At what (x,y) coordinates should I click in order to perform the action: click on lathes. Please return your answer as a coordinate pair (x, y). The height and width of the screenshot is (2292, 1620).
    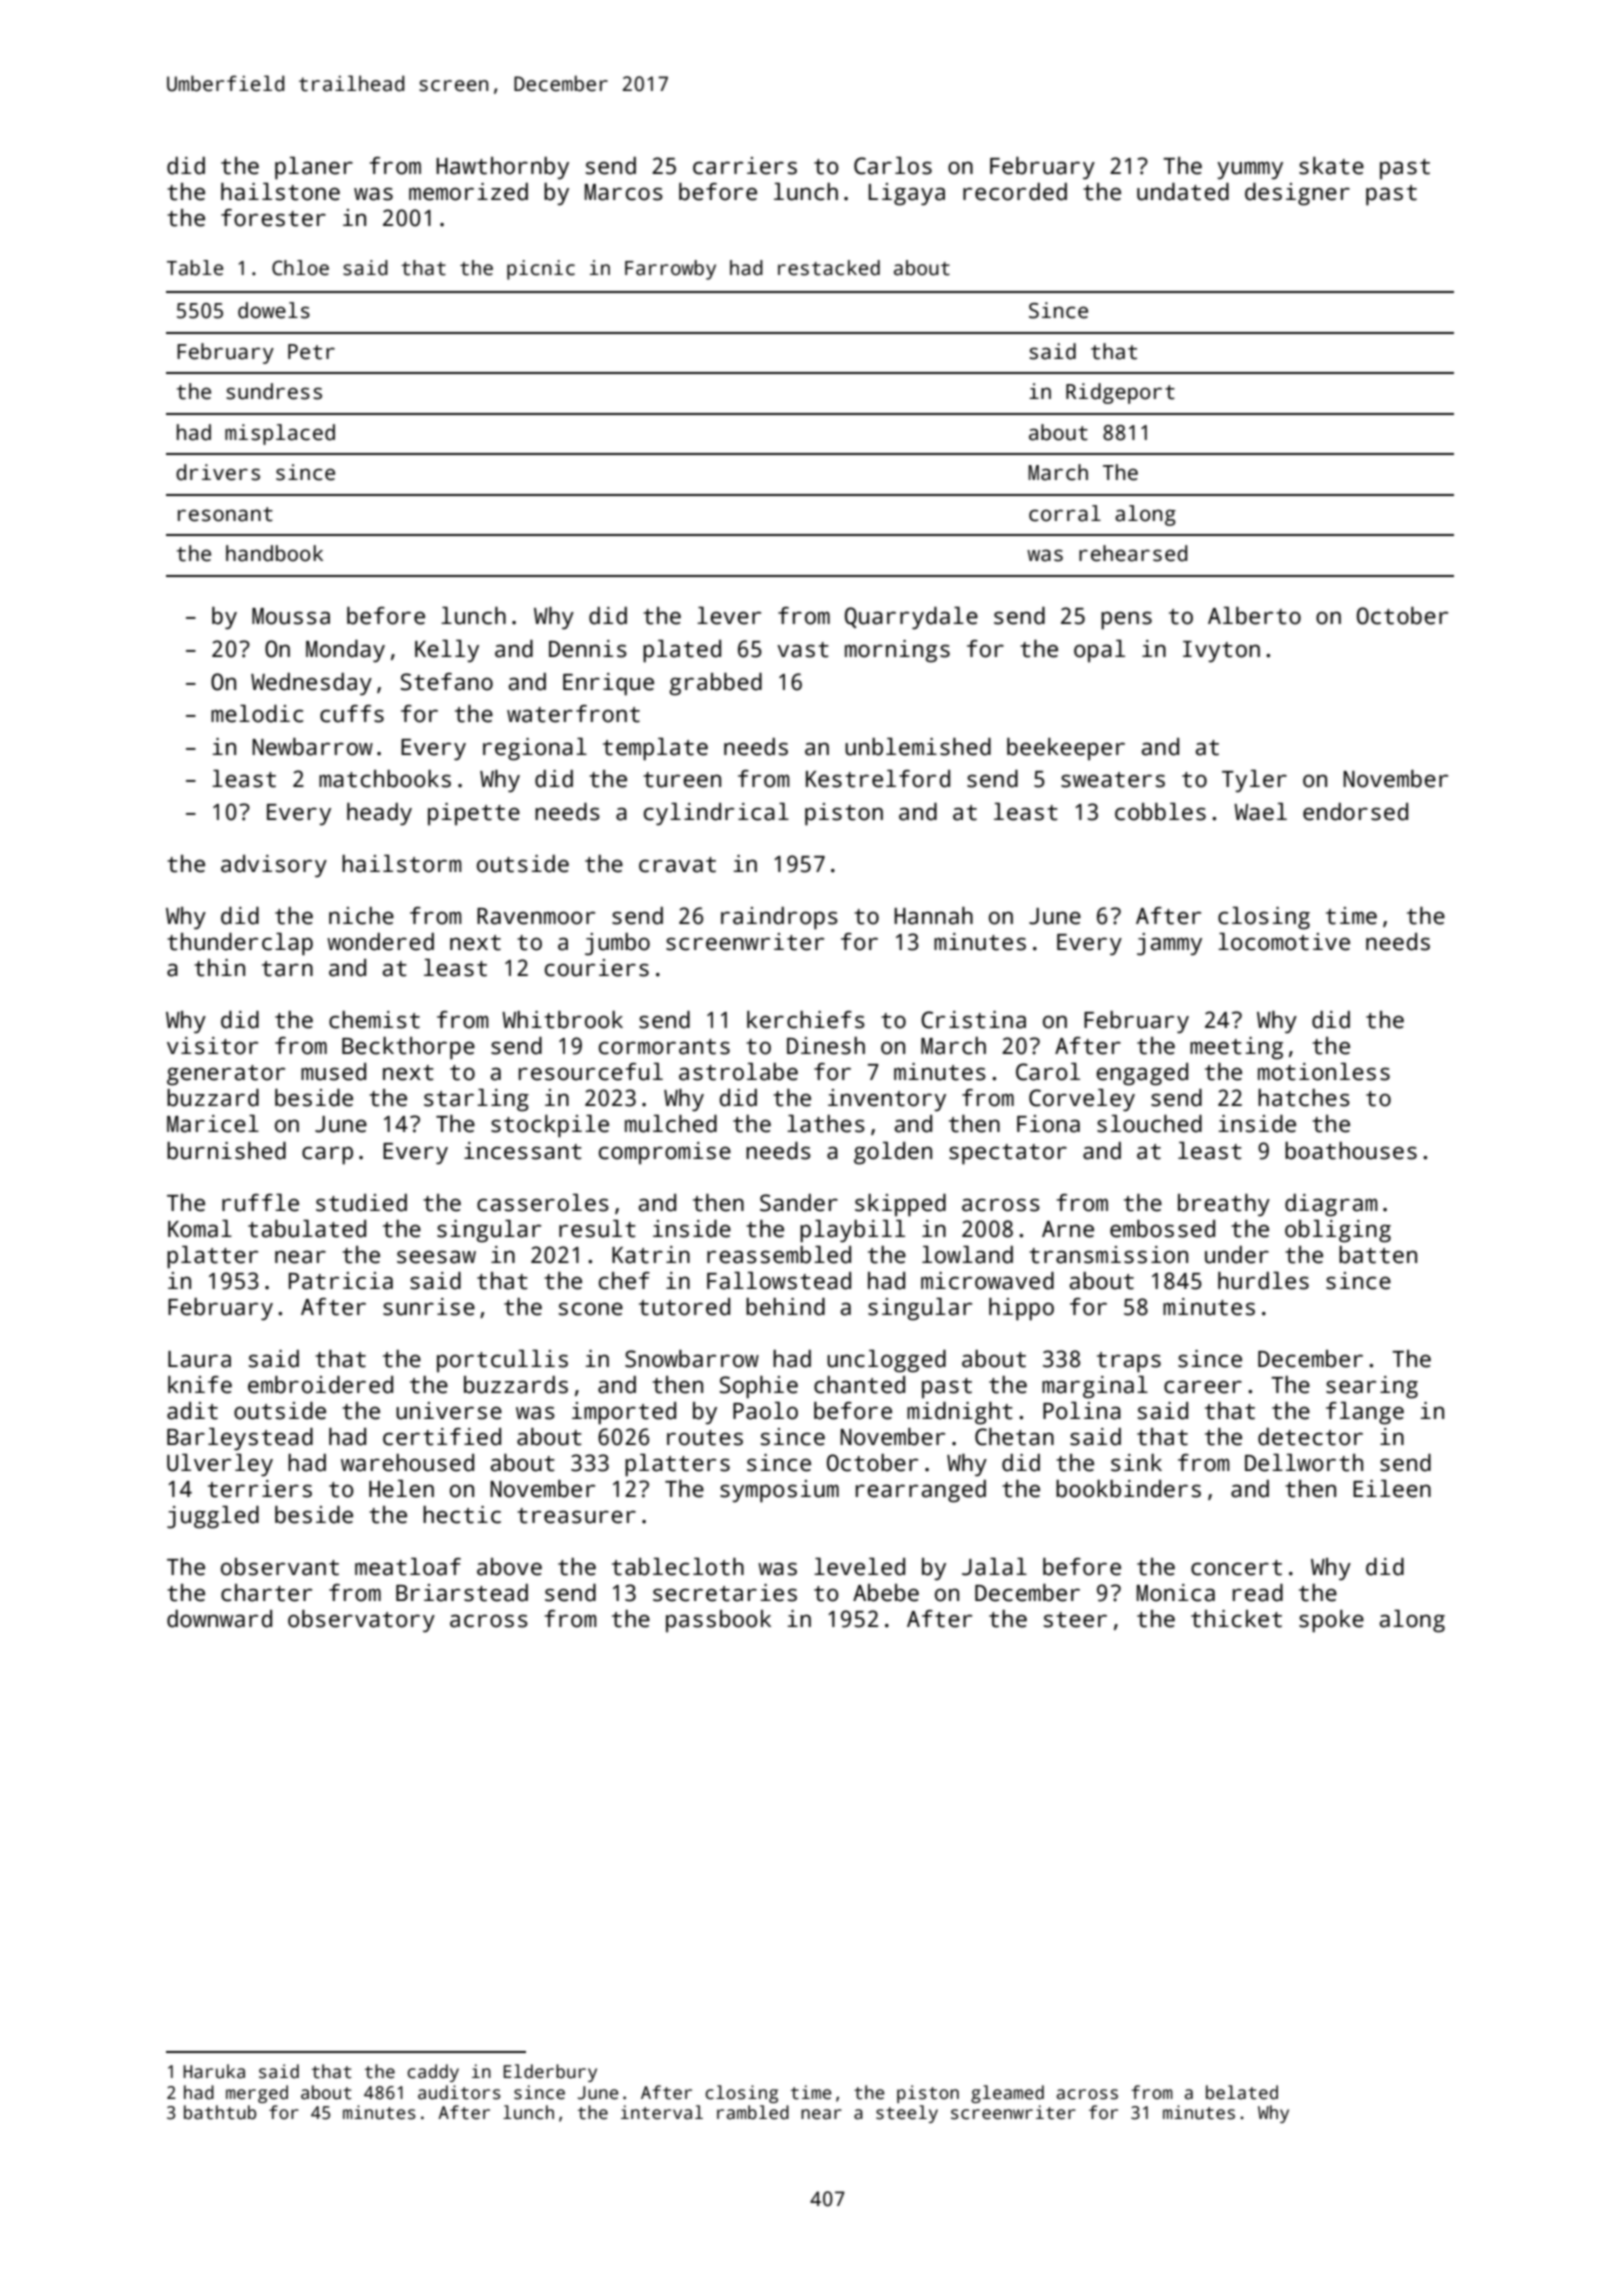
    Looking at the image, I should click on (826, 1124).
